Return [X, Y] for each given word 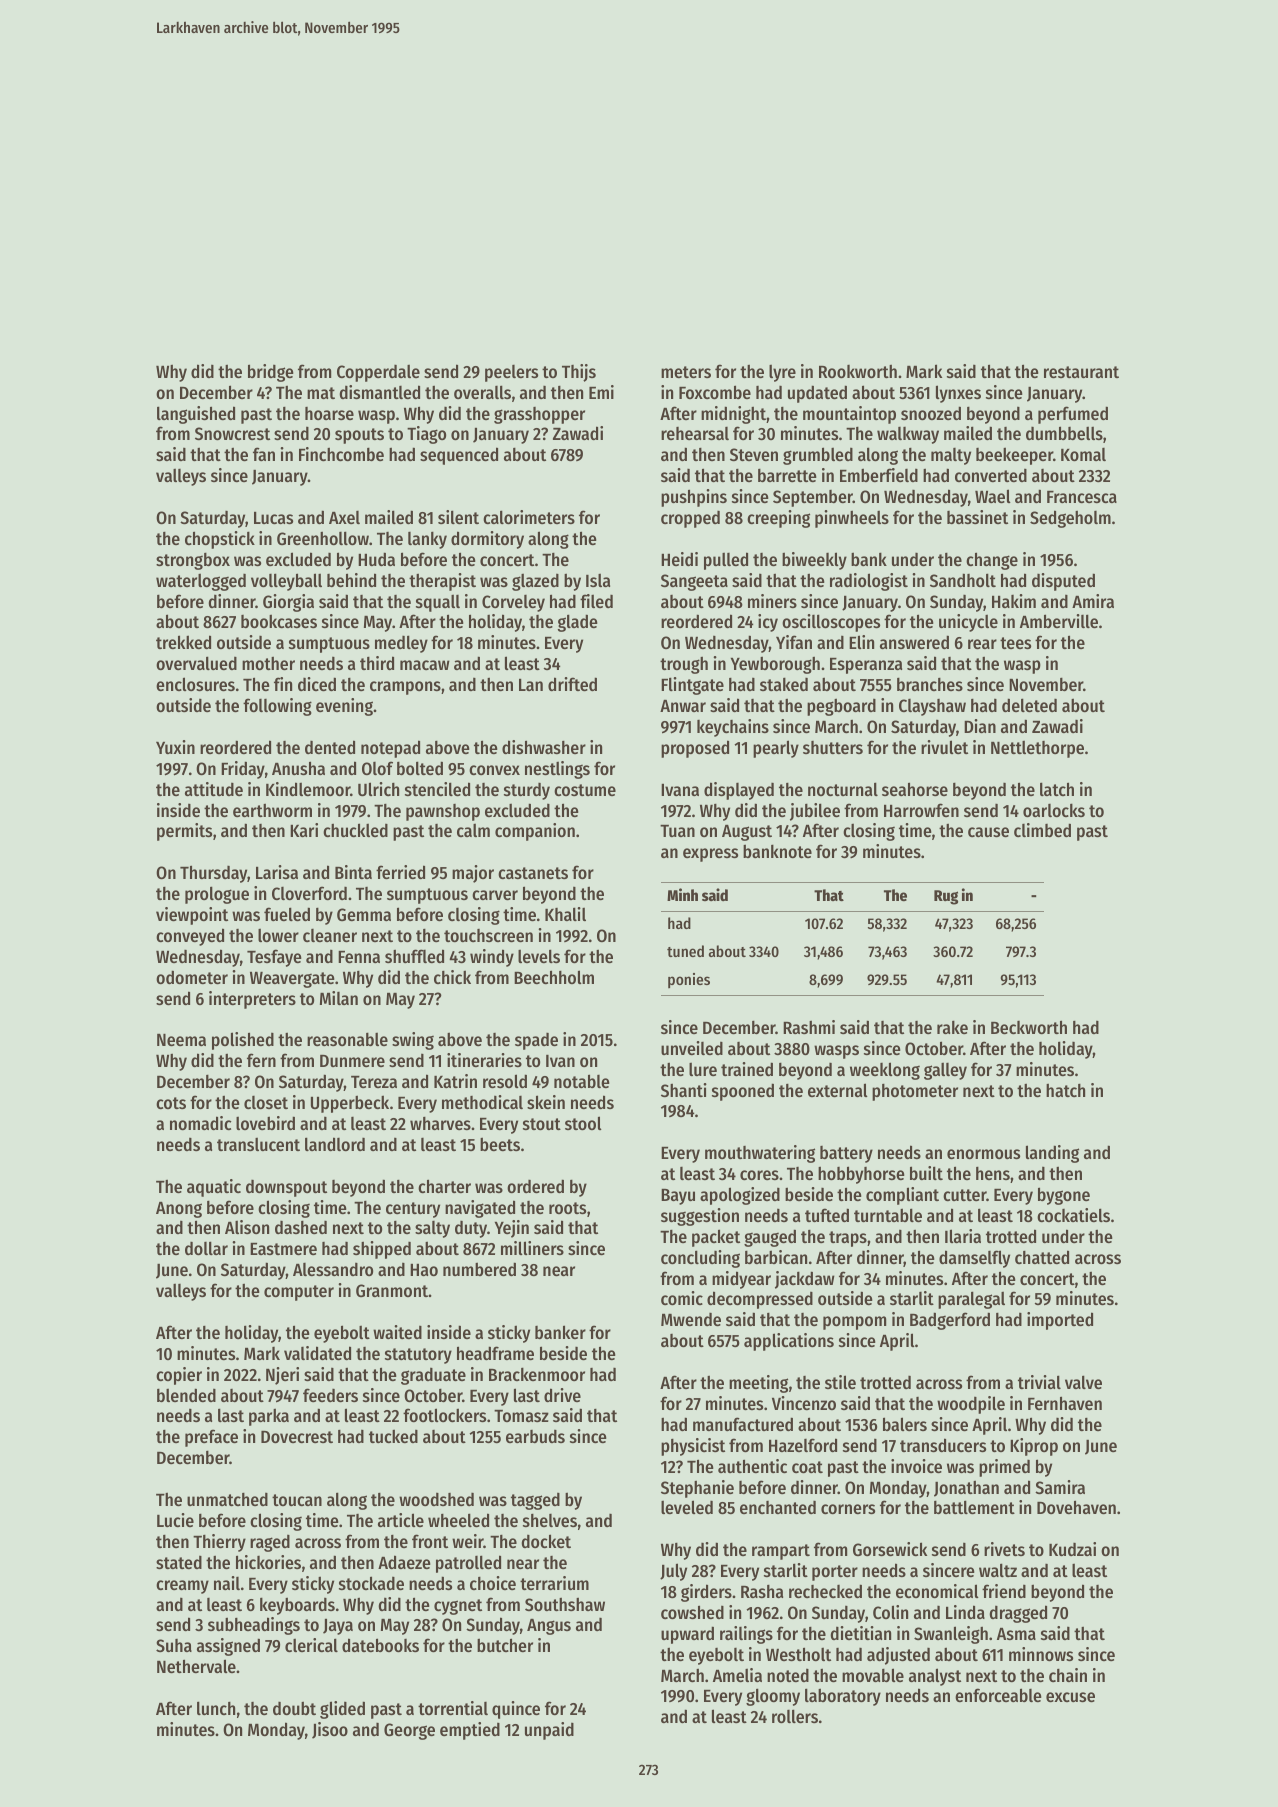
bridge [271, 373]
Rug [946, 897]
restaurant [1081, 372]
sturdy [527, 791]
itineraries [484, 1060]
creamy [182, 1587]
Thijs [579, 373]
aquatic [214, 1188]
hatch [1065, 1090]
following [277, 707]
